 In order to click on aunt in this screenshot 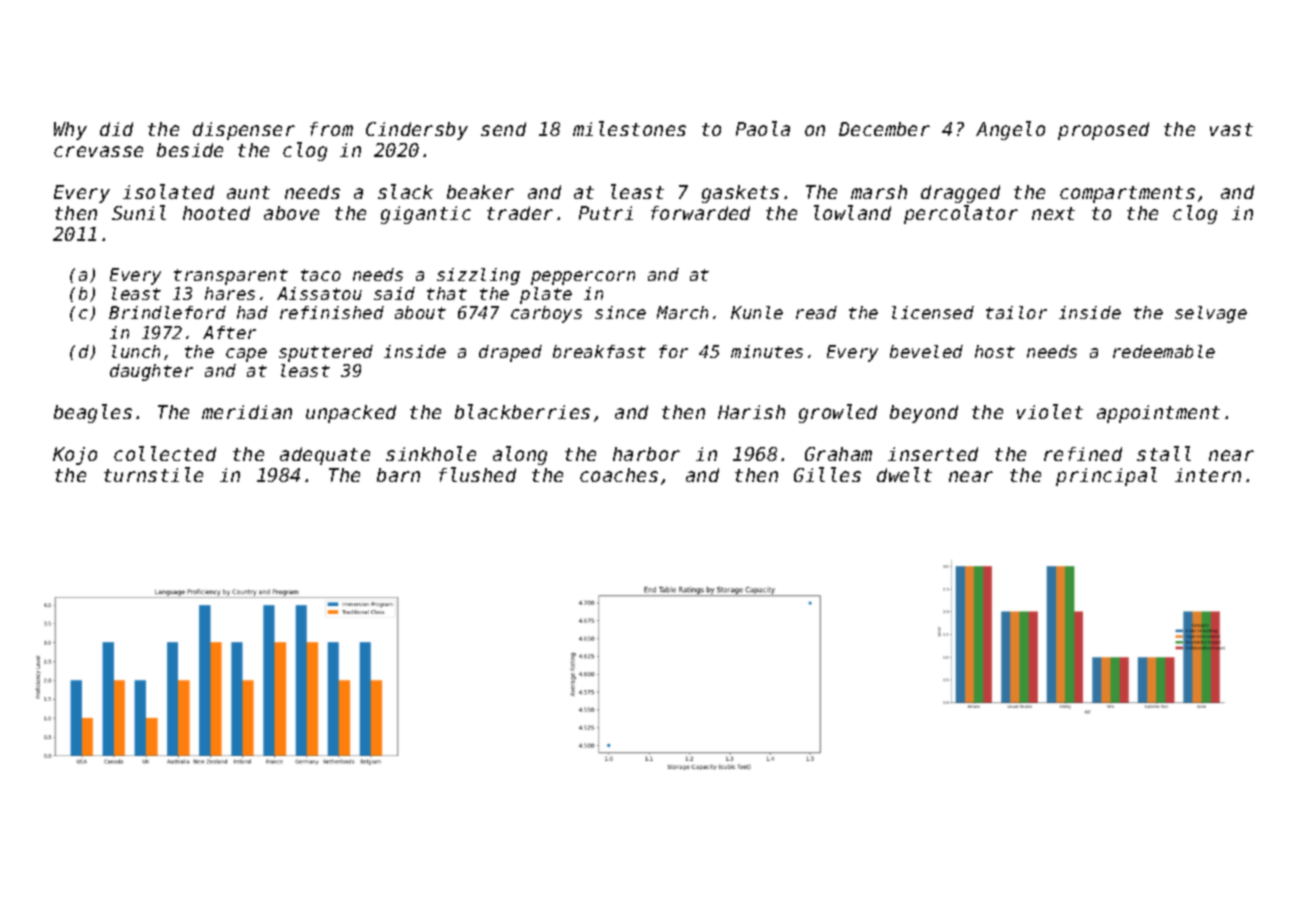, I will do `click(248, 192)`.
